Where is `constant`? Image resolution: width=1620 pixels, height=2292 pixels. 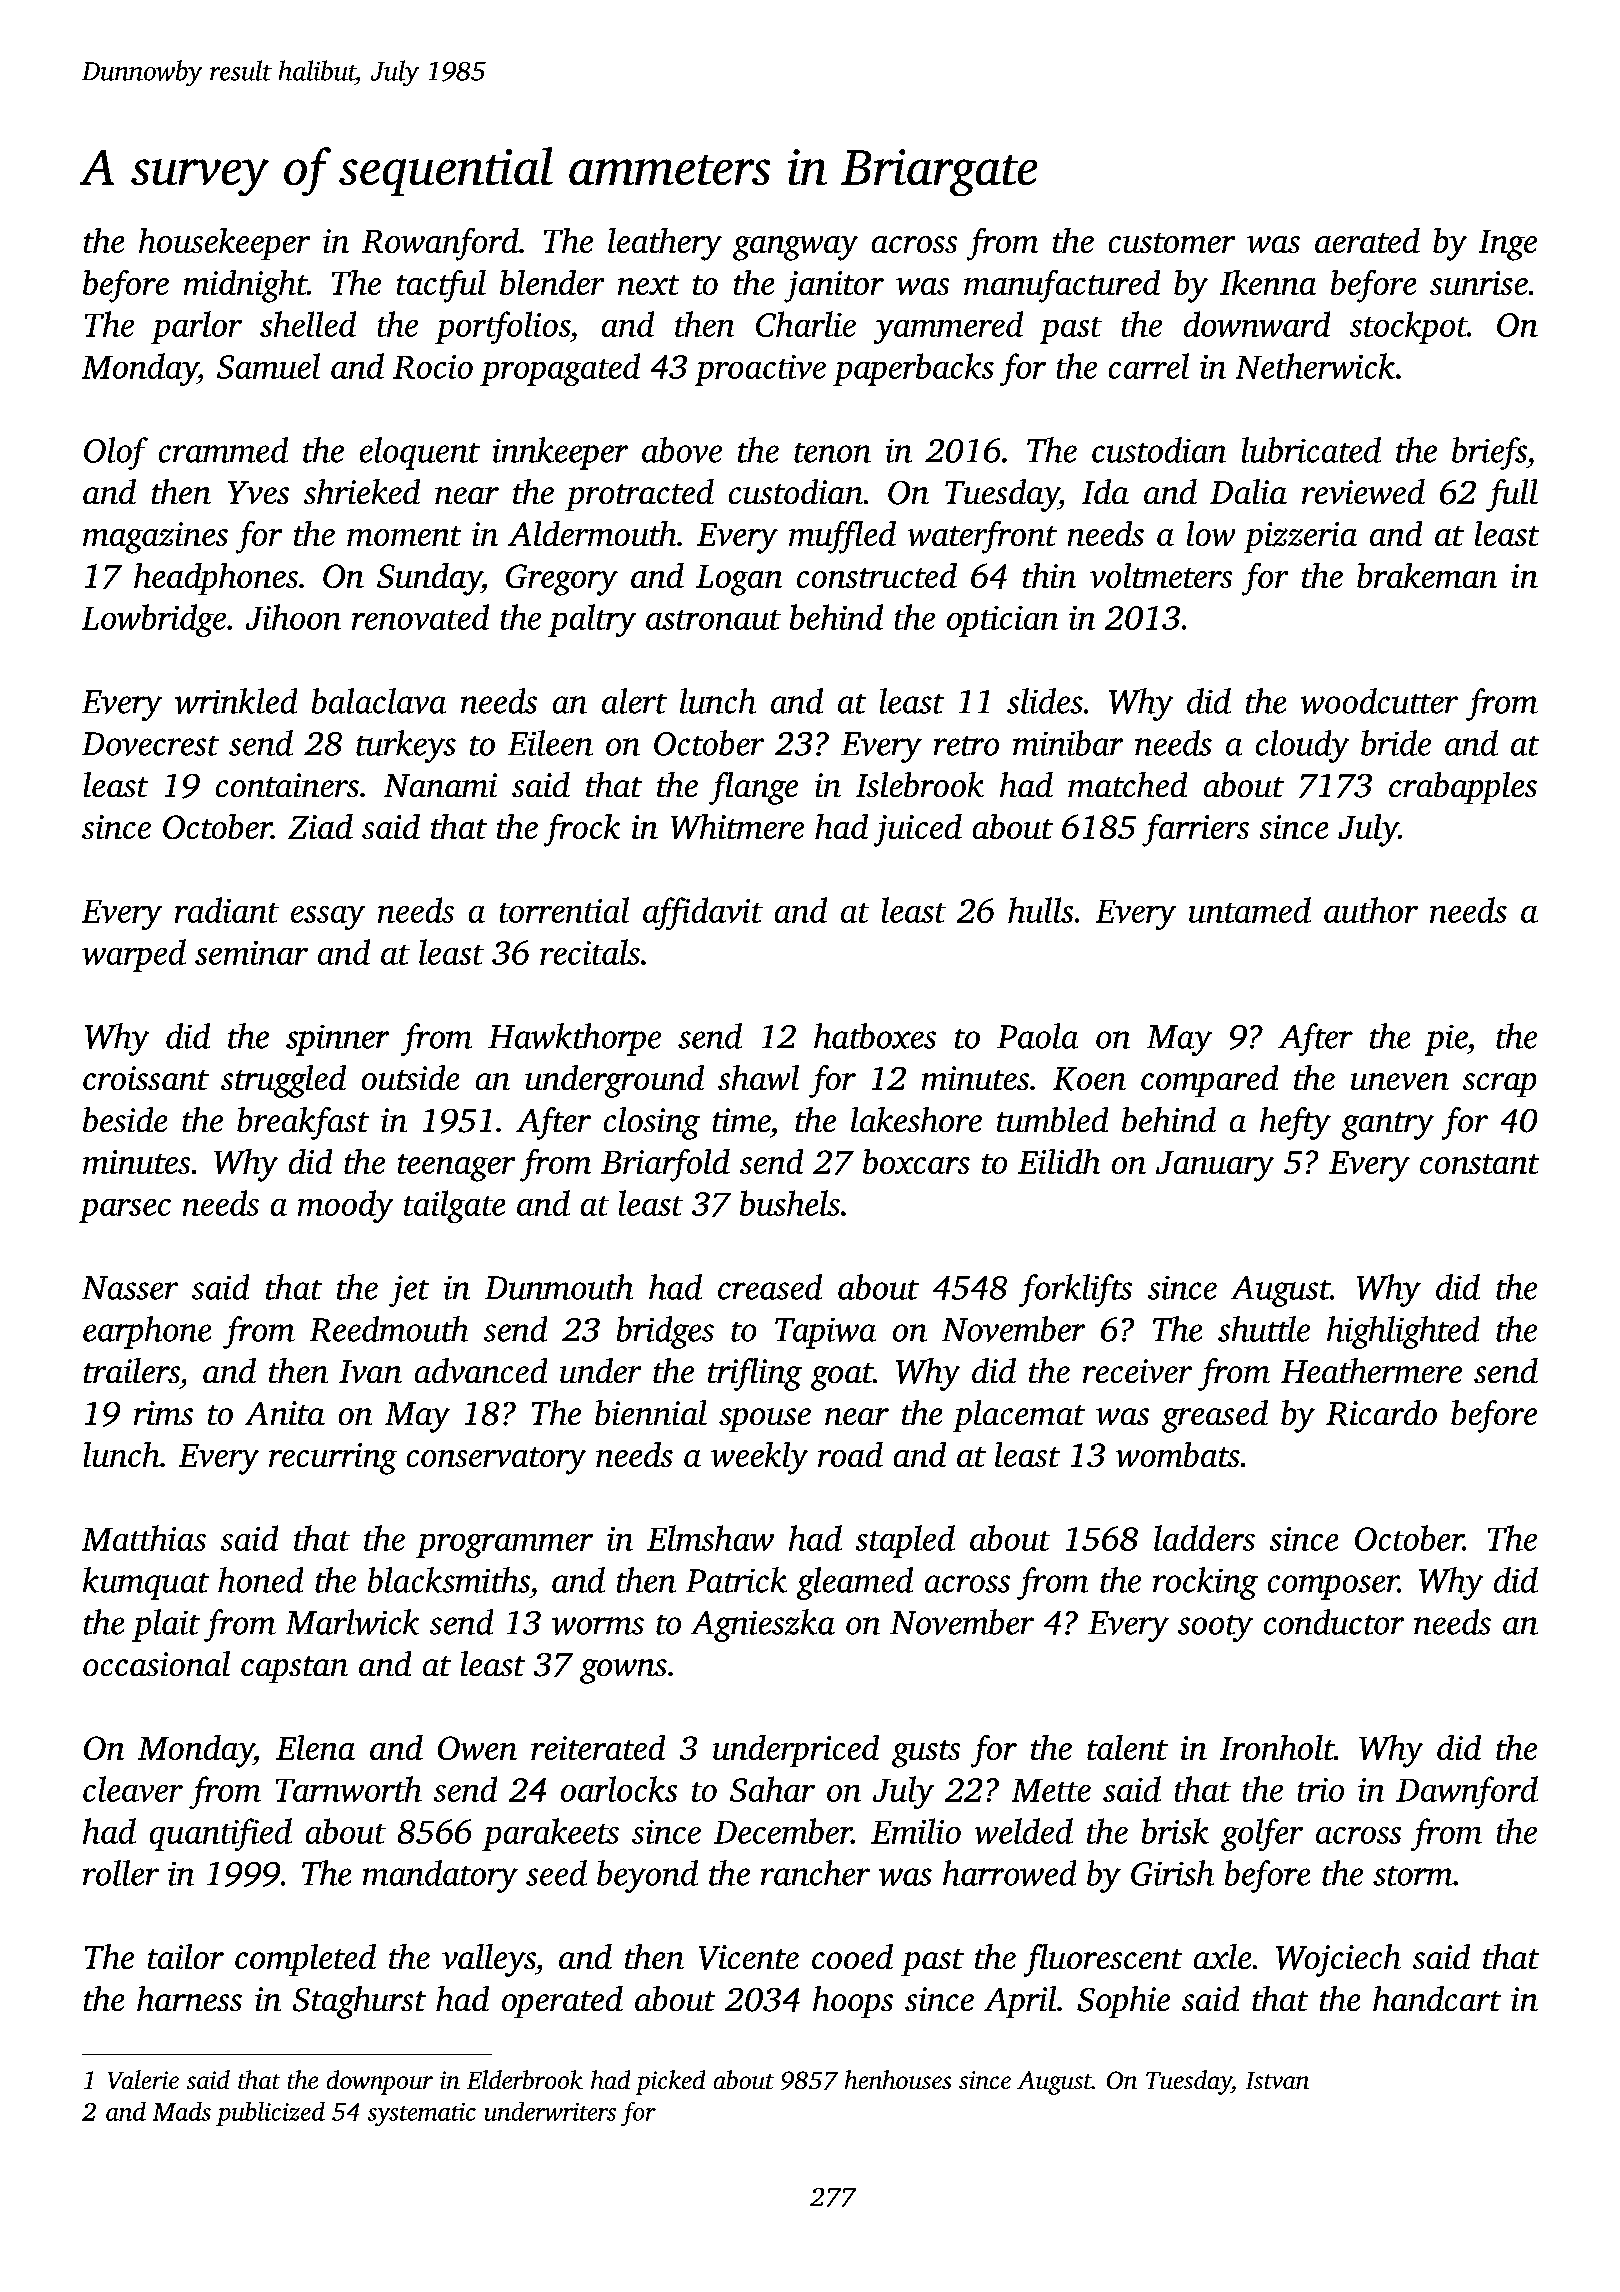 constant is located at coordinates (1479, 1164).
